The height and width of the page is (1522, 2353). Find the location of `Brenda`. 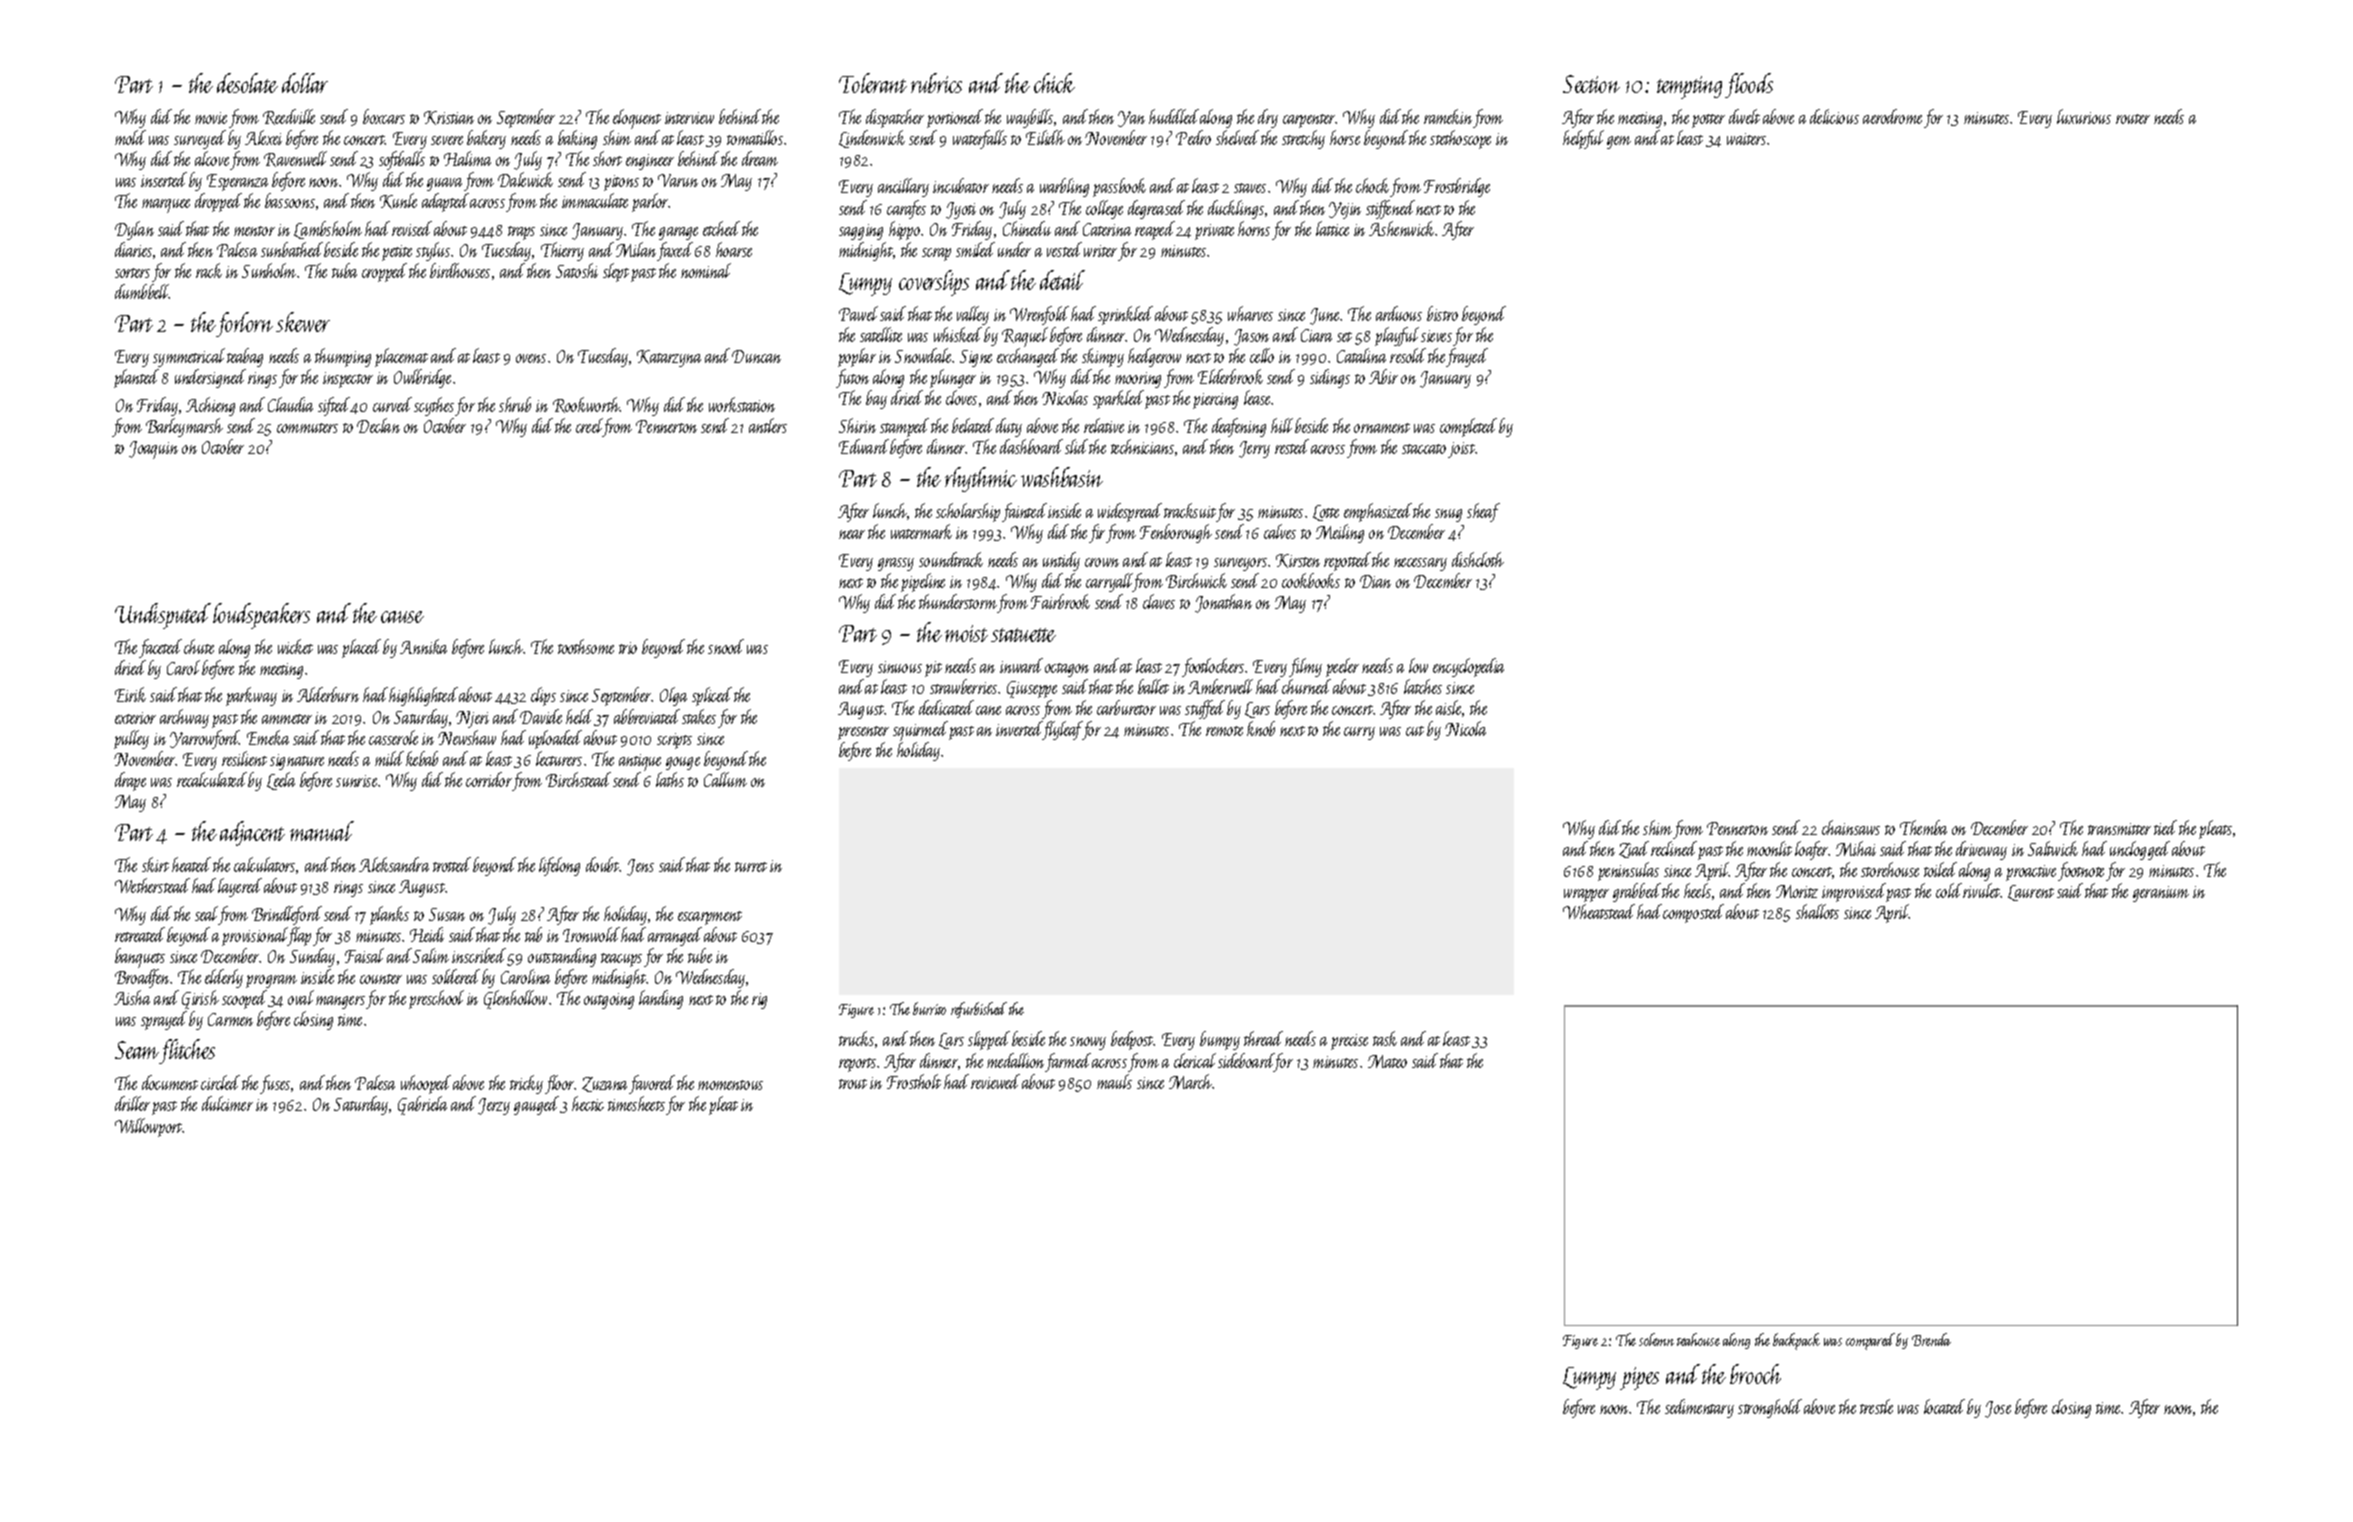

Brenda is located at coordinates (1931, 1339).
